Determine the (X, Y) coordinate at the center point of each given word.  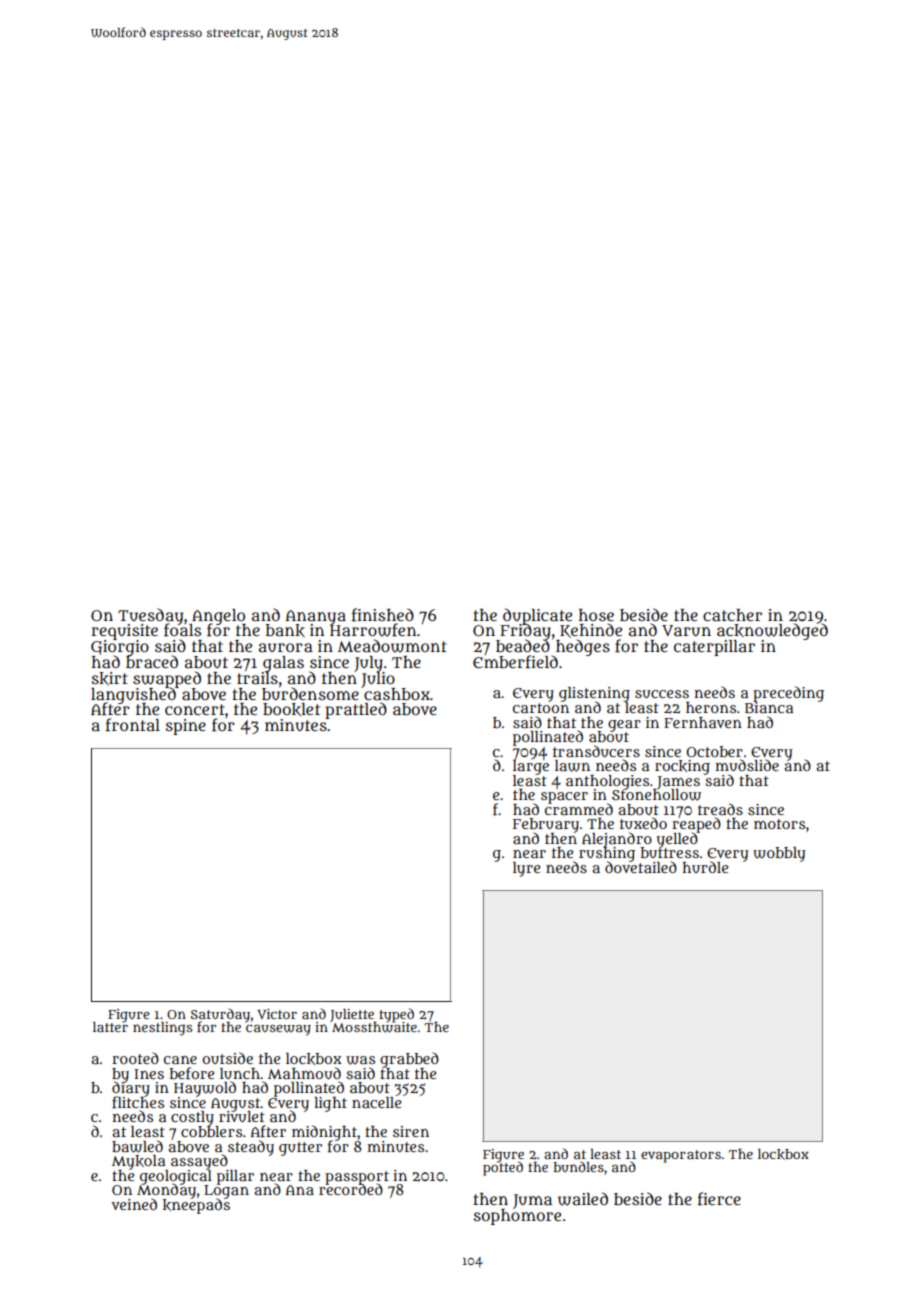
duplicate (537, 616)
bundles (578, 1166)
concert (195, 709)
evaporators (681, 1156)
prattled (356, 710)
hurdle (705, 867)
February (546, 825)
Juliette (352, 1015)
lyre (526, 869)
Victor (277, 1014)
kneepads (196, 1206)
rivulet (242, 1116)
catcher (732, 615)
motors (779, 824)
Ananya (316, 617)
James (678, 782)
